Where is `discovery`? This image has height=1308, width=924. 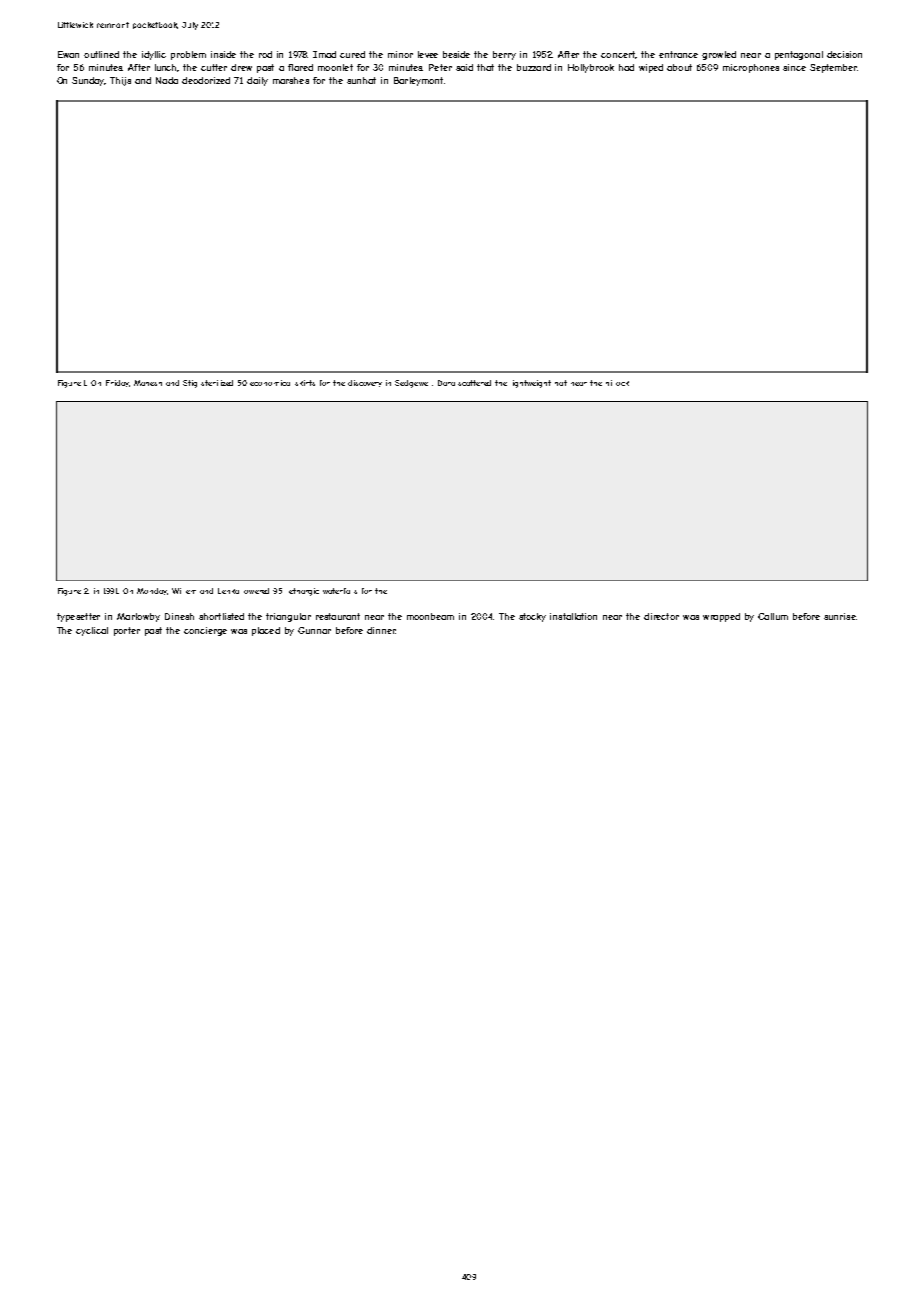 discovery is located at coordinates (365, 383).
